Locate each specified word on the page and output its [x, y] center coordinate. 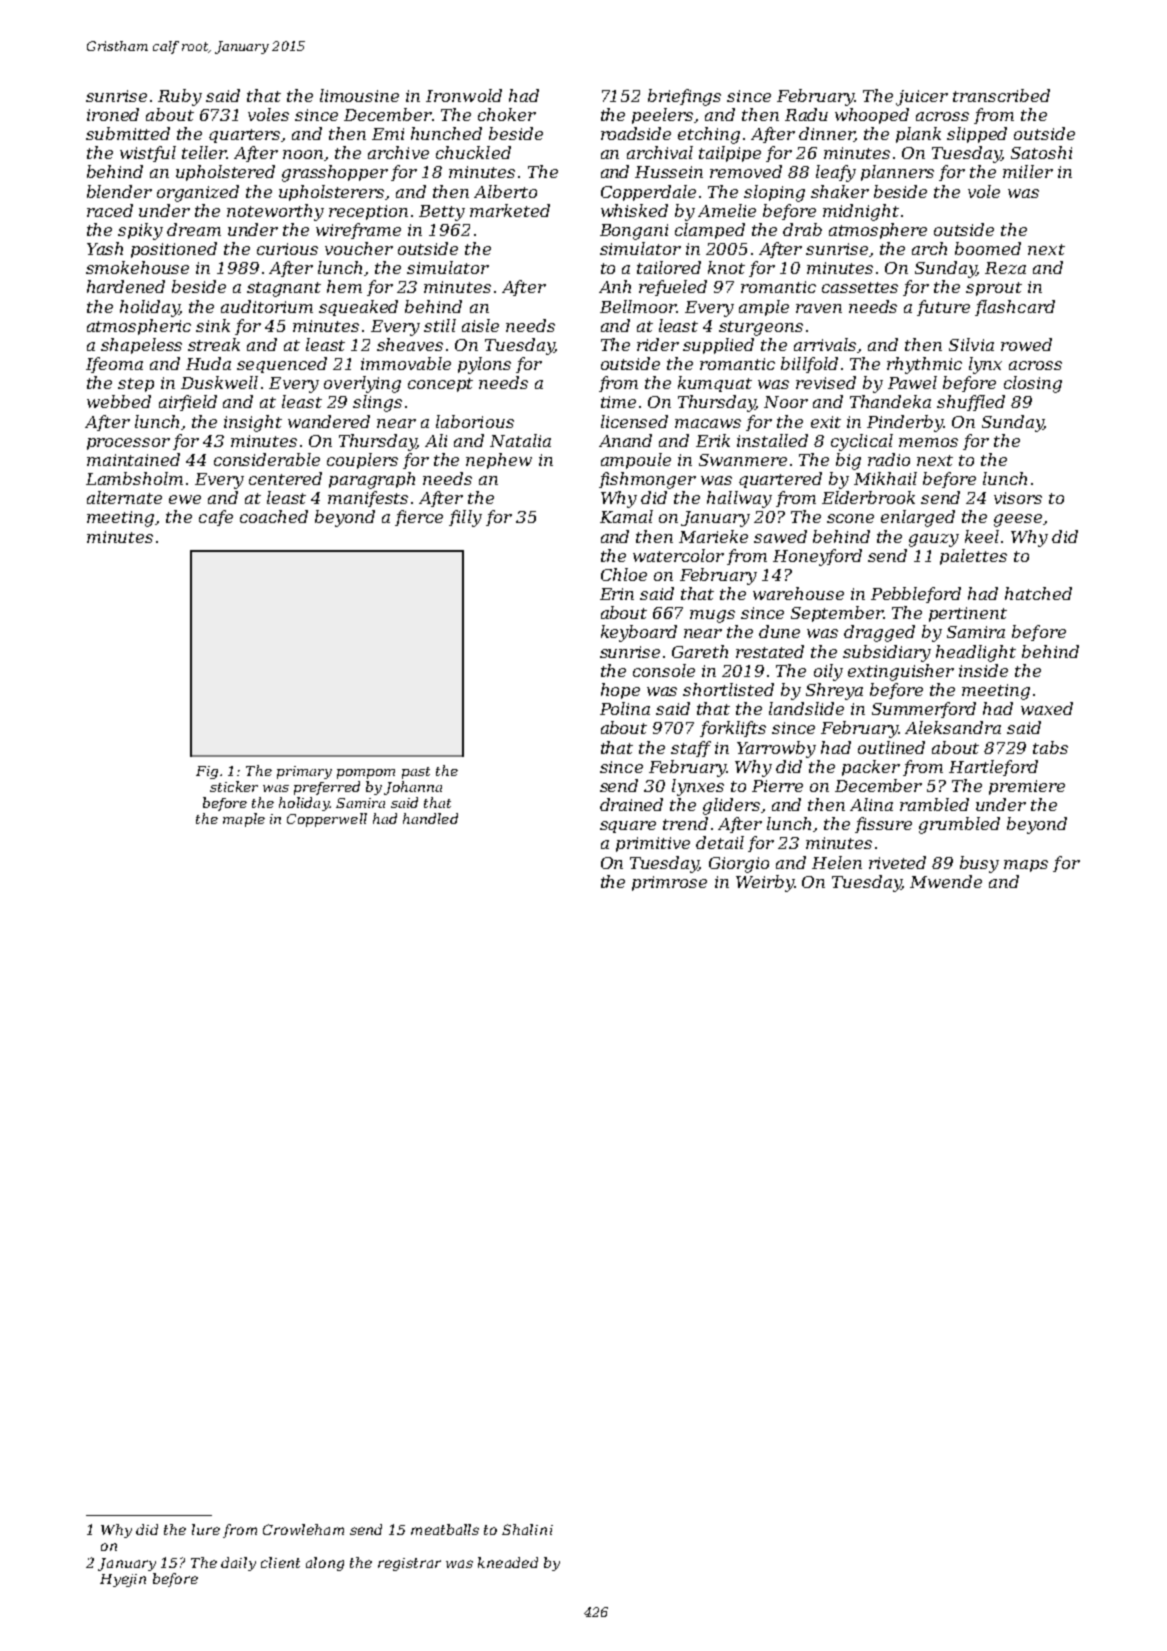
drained [631, 804]
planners [897, 173]
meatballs [445, 1529]
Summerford [924, 710]
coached [274, 516]
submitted [128, 133]
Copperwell [327, 820]
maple [244, 820]
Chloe [624, 574]
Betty [442, 213]
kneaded [508, 1562]
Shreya [834, 691]
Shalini [527, 1529]
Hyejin [123, 1580]
